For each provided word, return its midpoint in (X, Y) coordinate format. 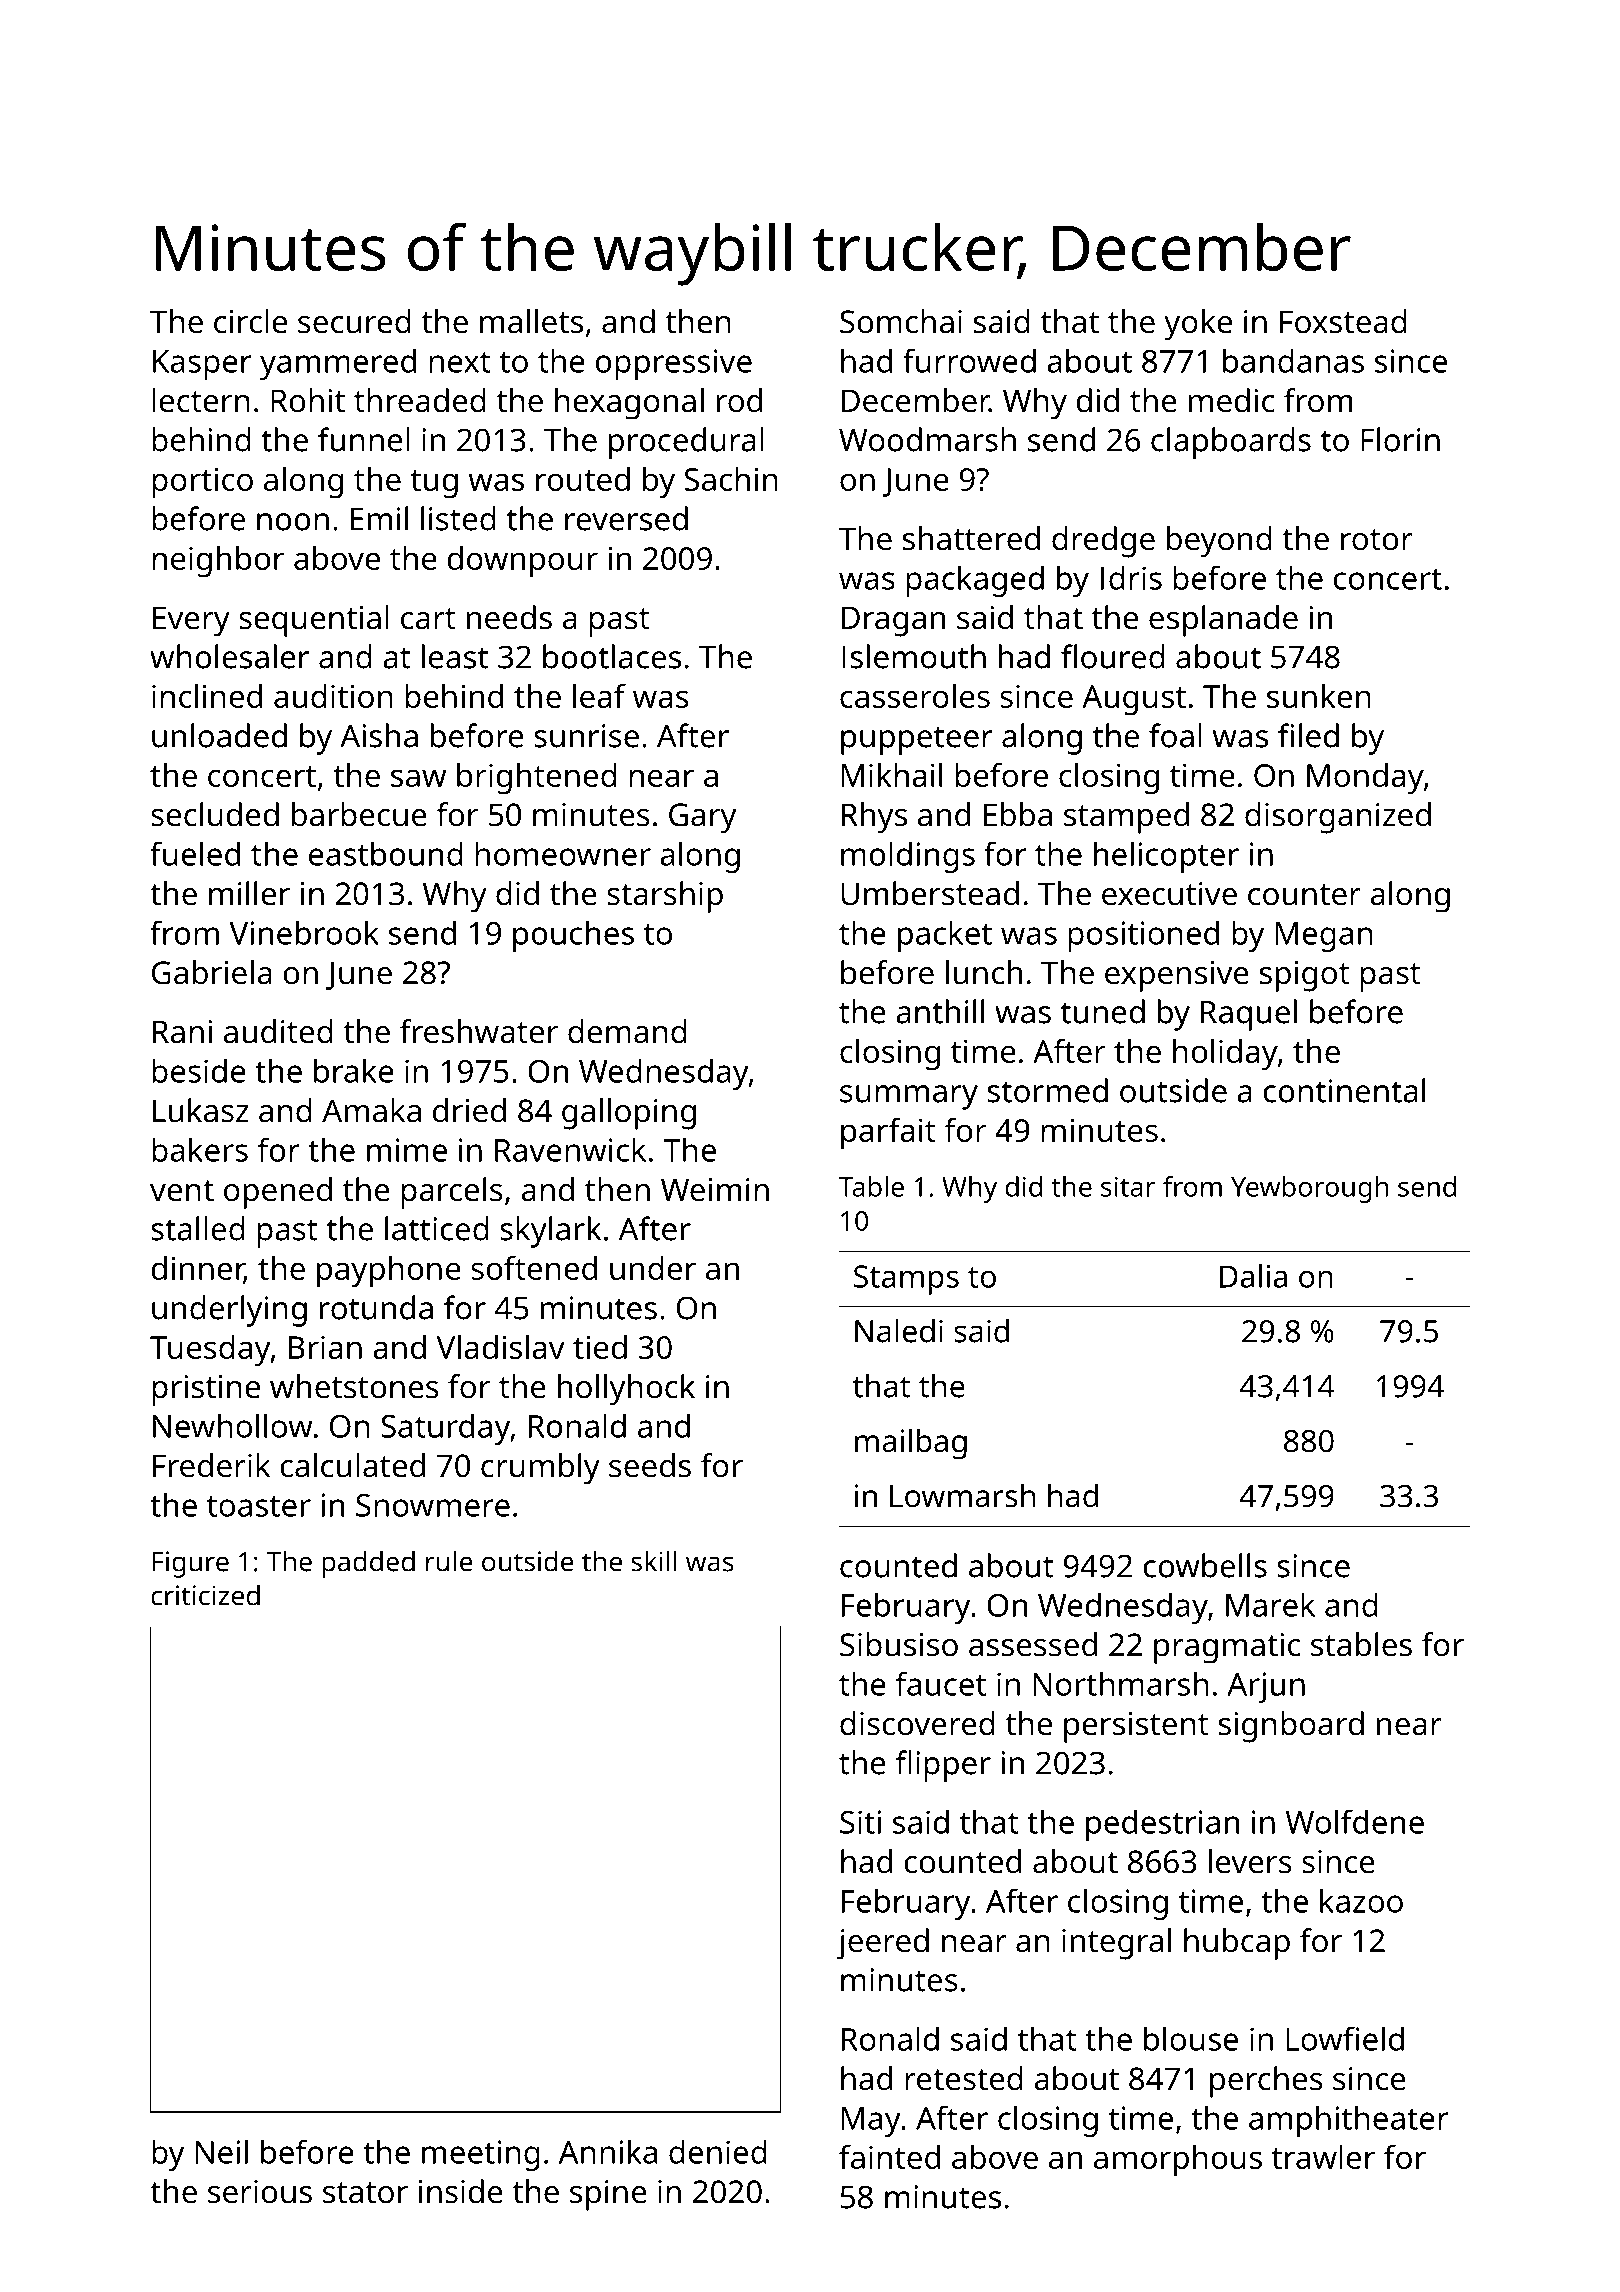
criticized (205, 1595)
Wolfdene (1355, 1822)
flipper (943, 1766)
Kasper (202, 365)
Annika (608, 2151)
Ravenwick (570, 1149)
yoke (1198, 325)
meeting (481, 2155)
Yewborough (1309, 1189)
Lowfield (1345, 2038)
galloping (629, 1114)
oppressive (674, 364)
